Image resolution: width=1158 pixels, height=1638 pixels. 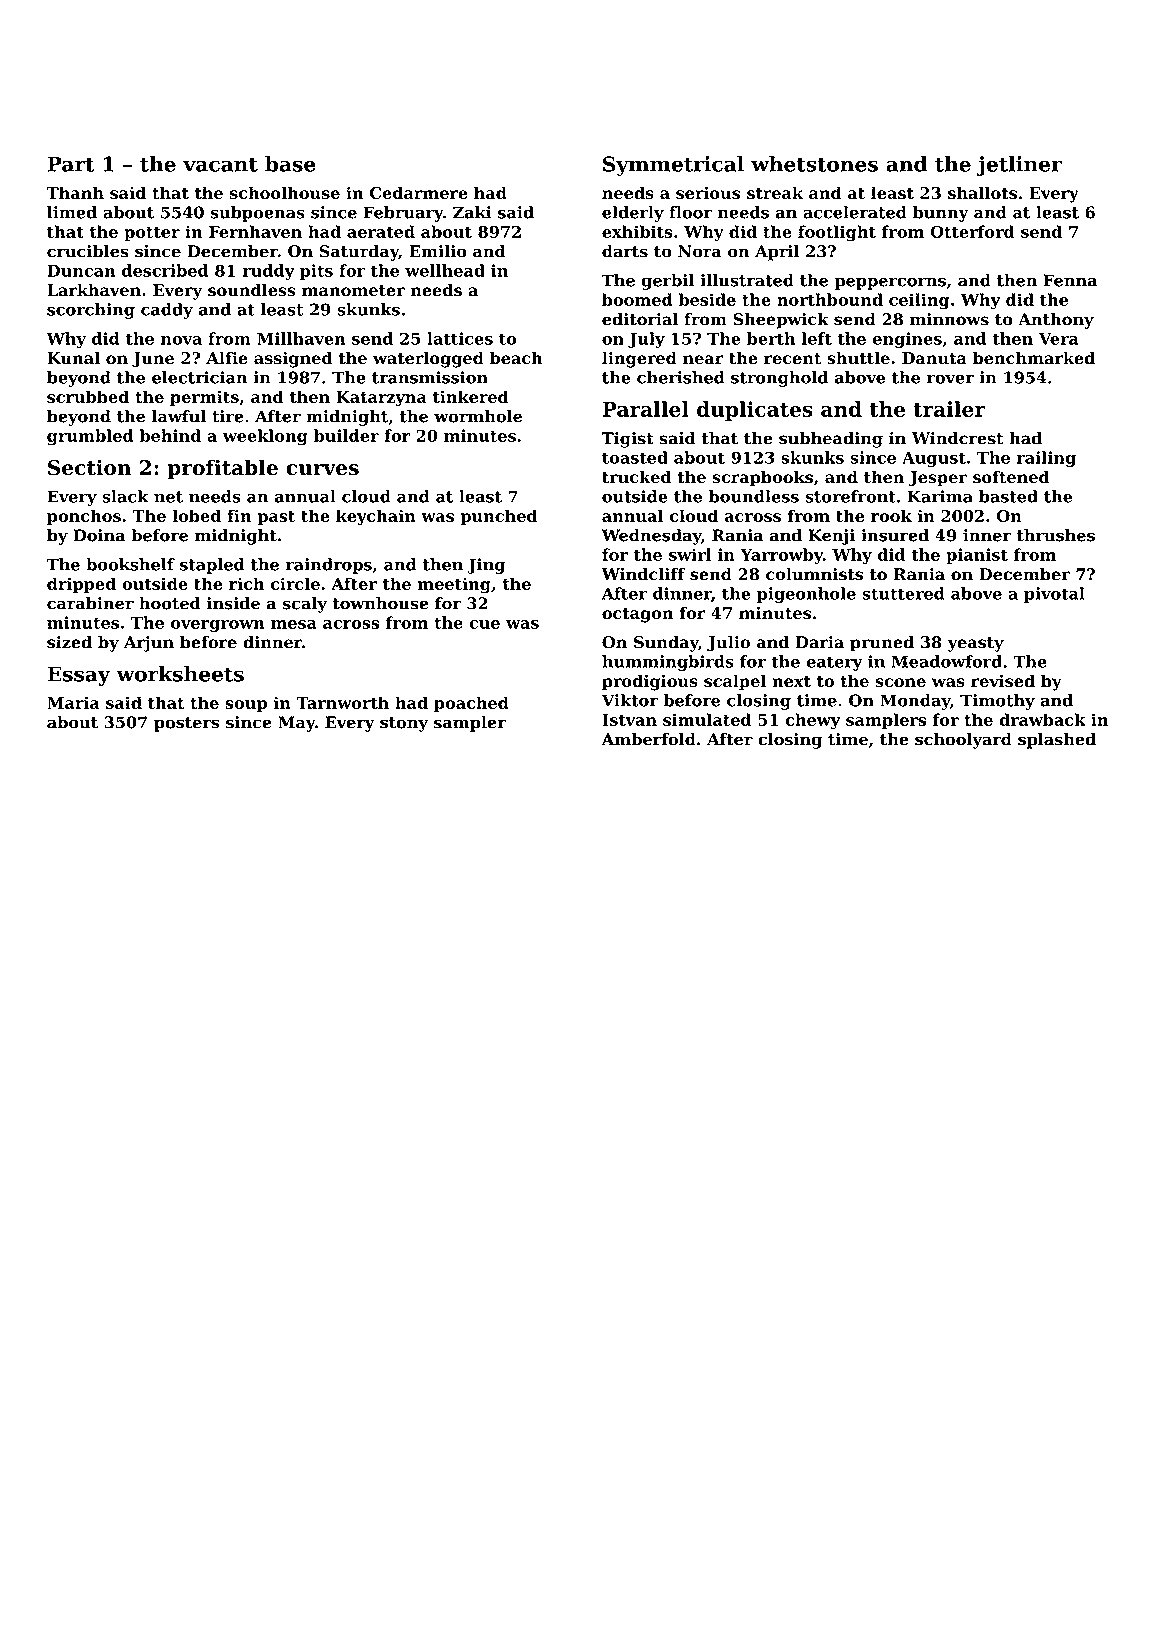 I want to click on ponchos, so click(x=84, y=517).
